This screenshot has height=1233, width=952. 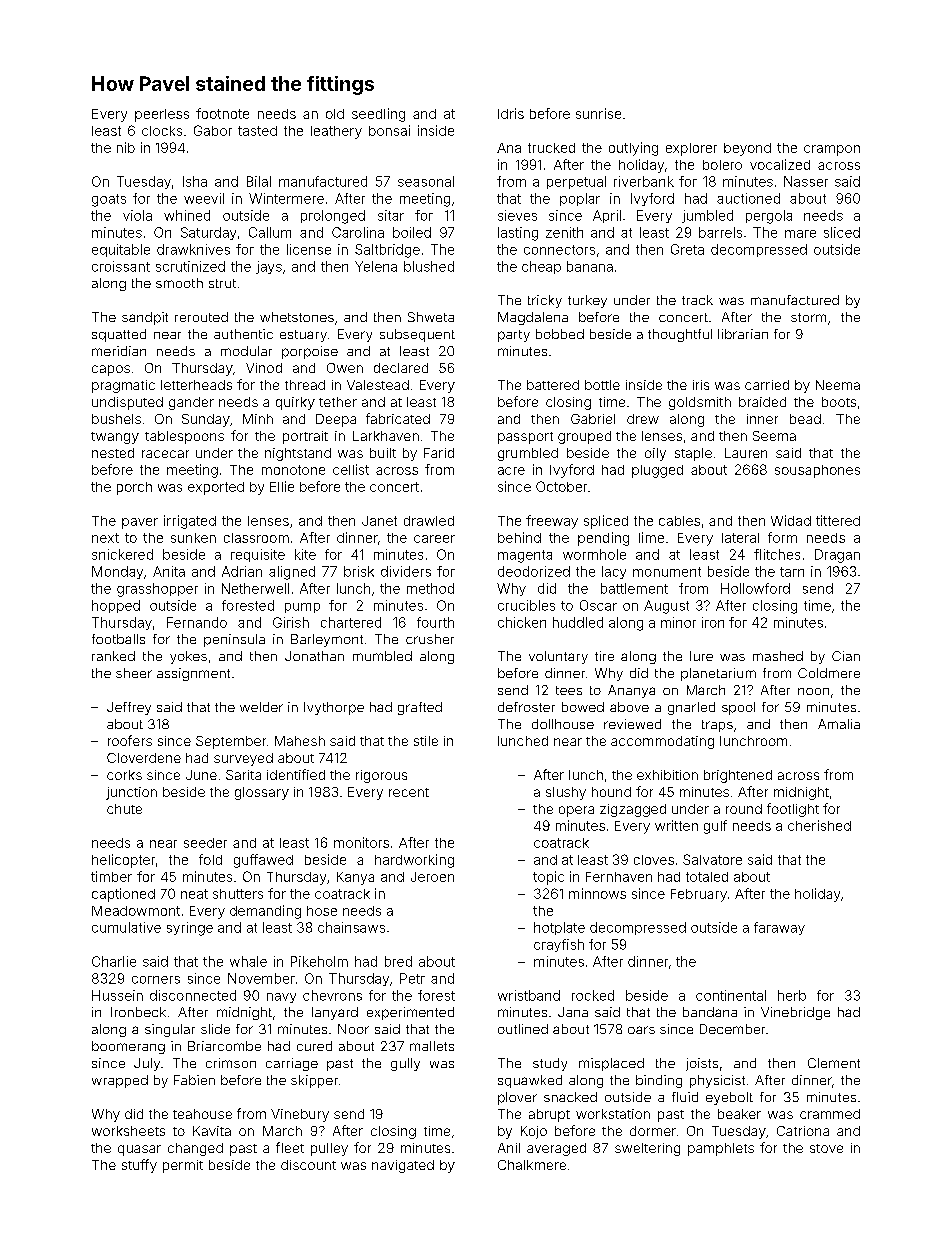 What do you see at coordinates (561, 486) in the screenshot?
I see `October` at bounding box center [561, 486].
